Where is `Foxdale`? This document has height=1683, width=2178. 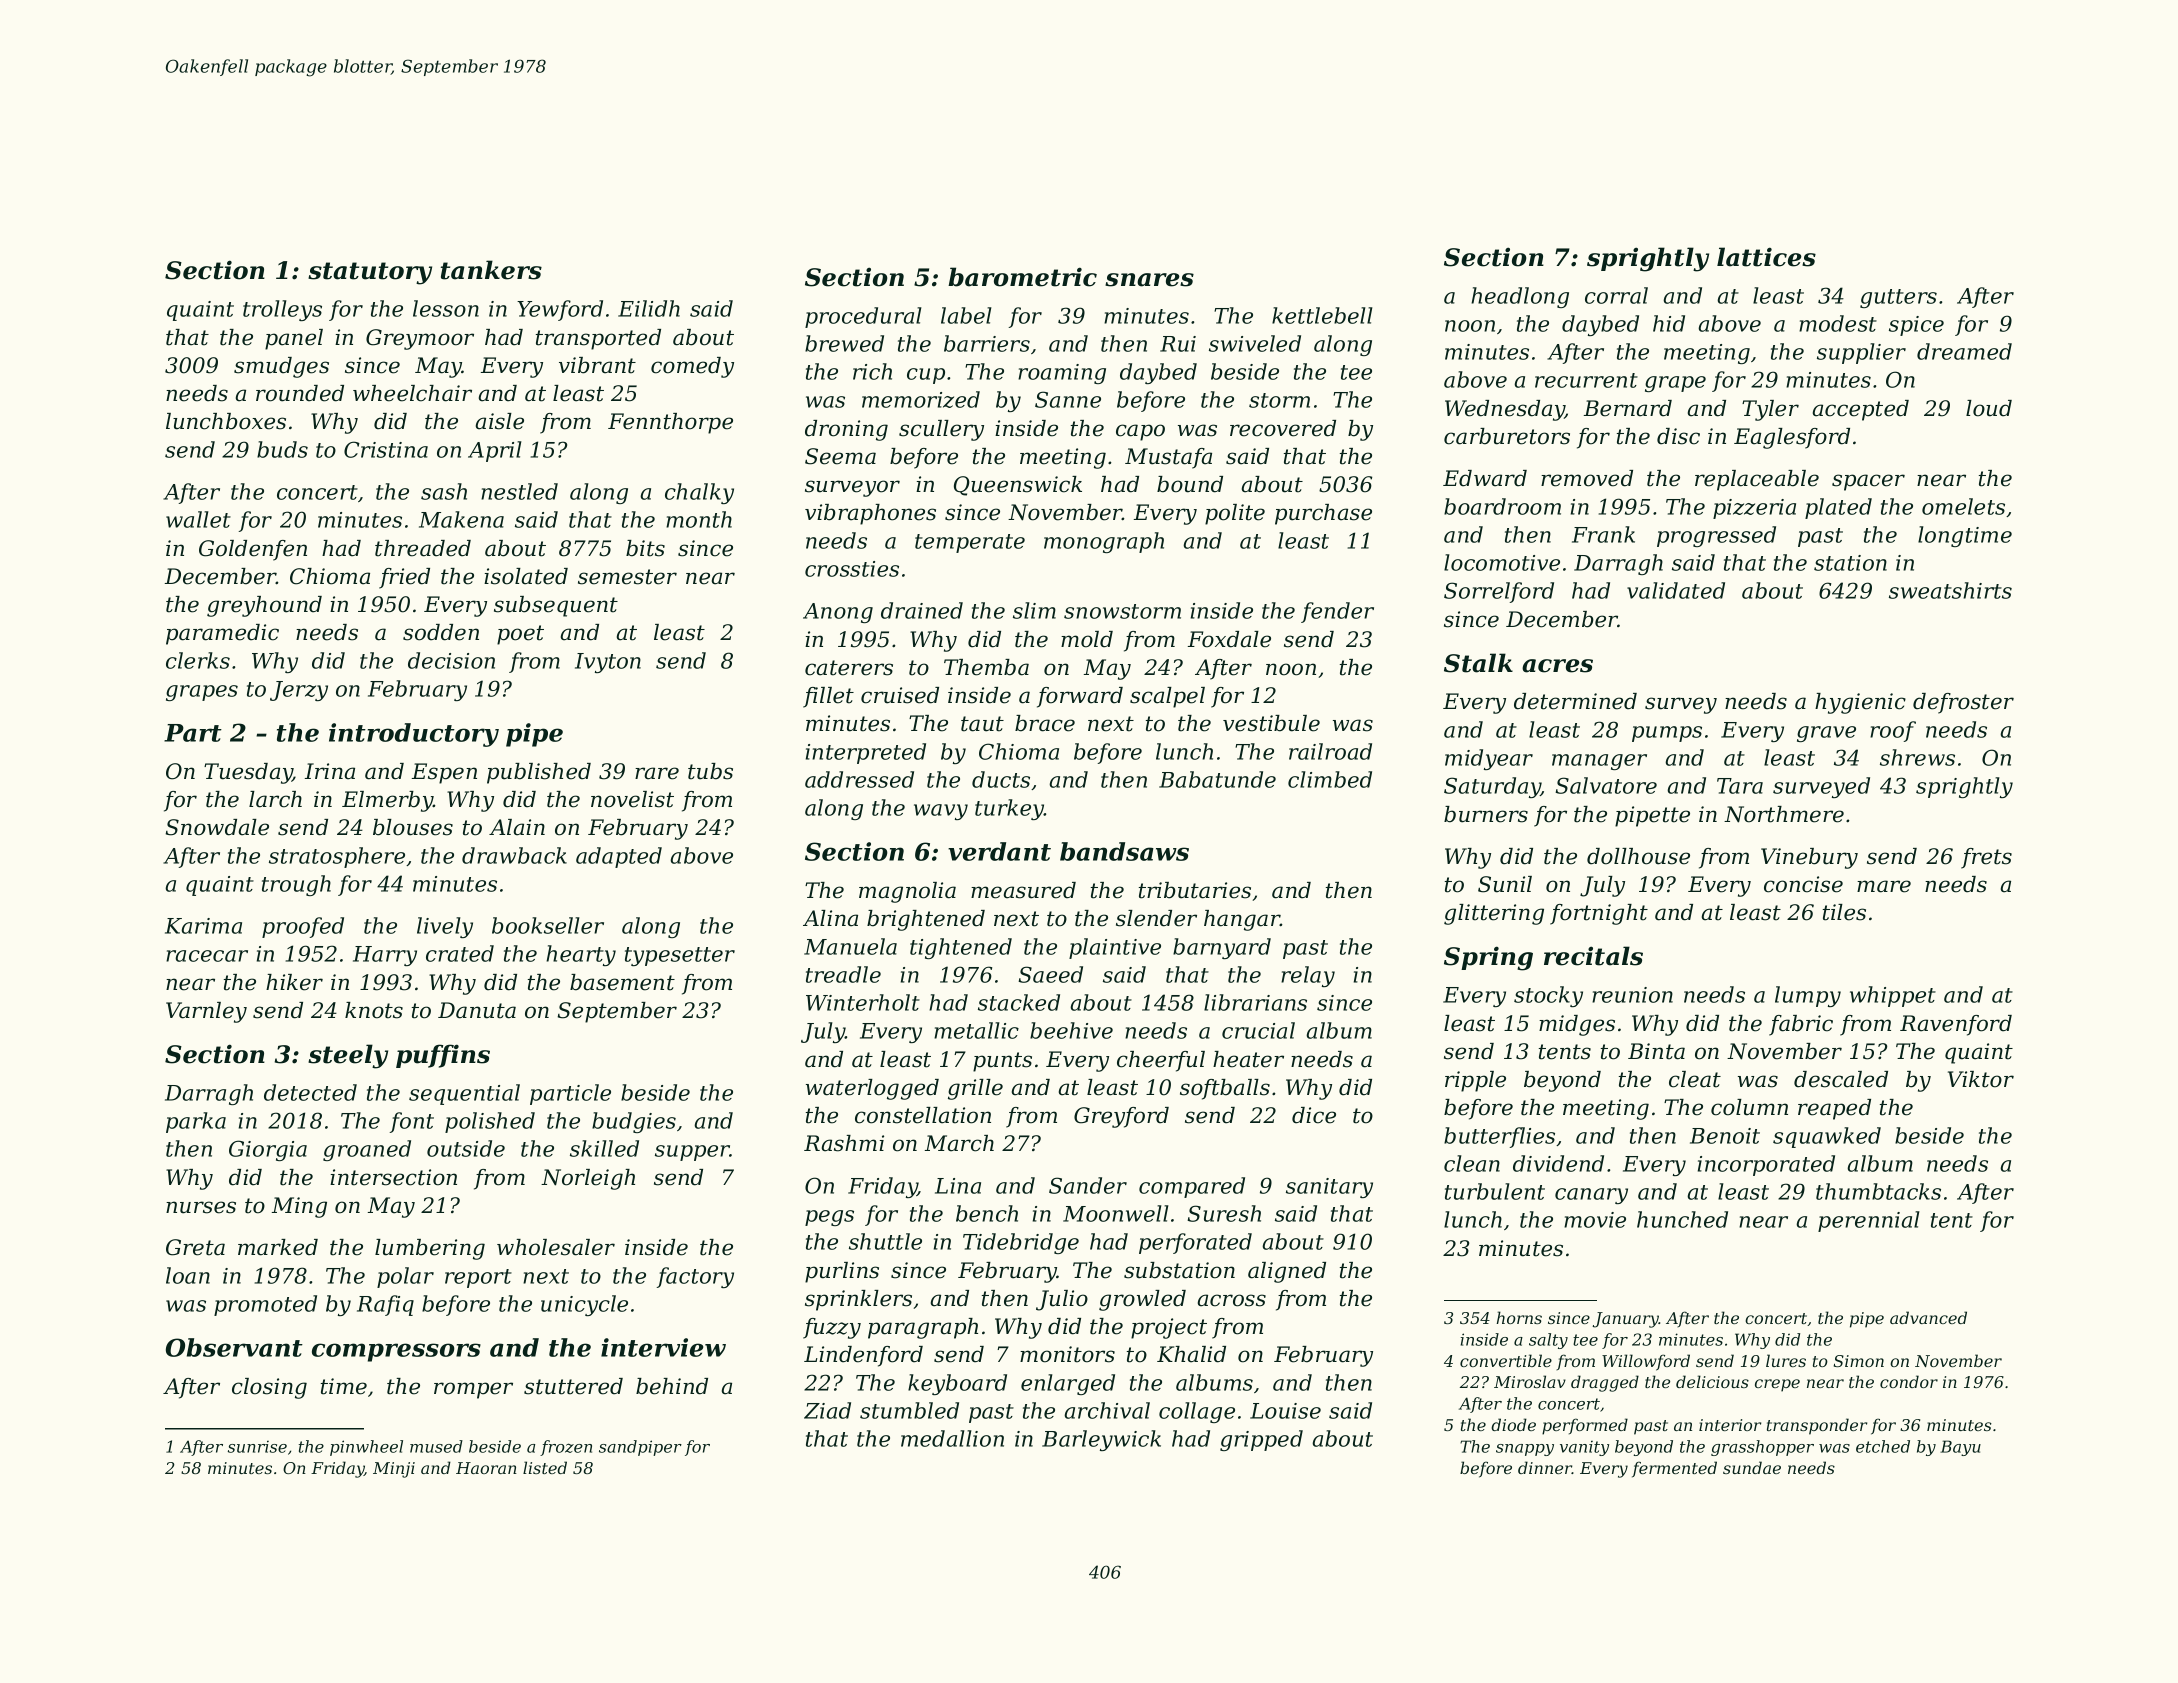
Foxdale is located at coordinates (1229, 639).
